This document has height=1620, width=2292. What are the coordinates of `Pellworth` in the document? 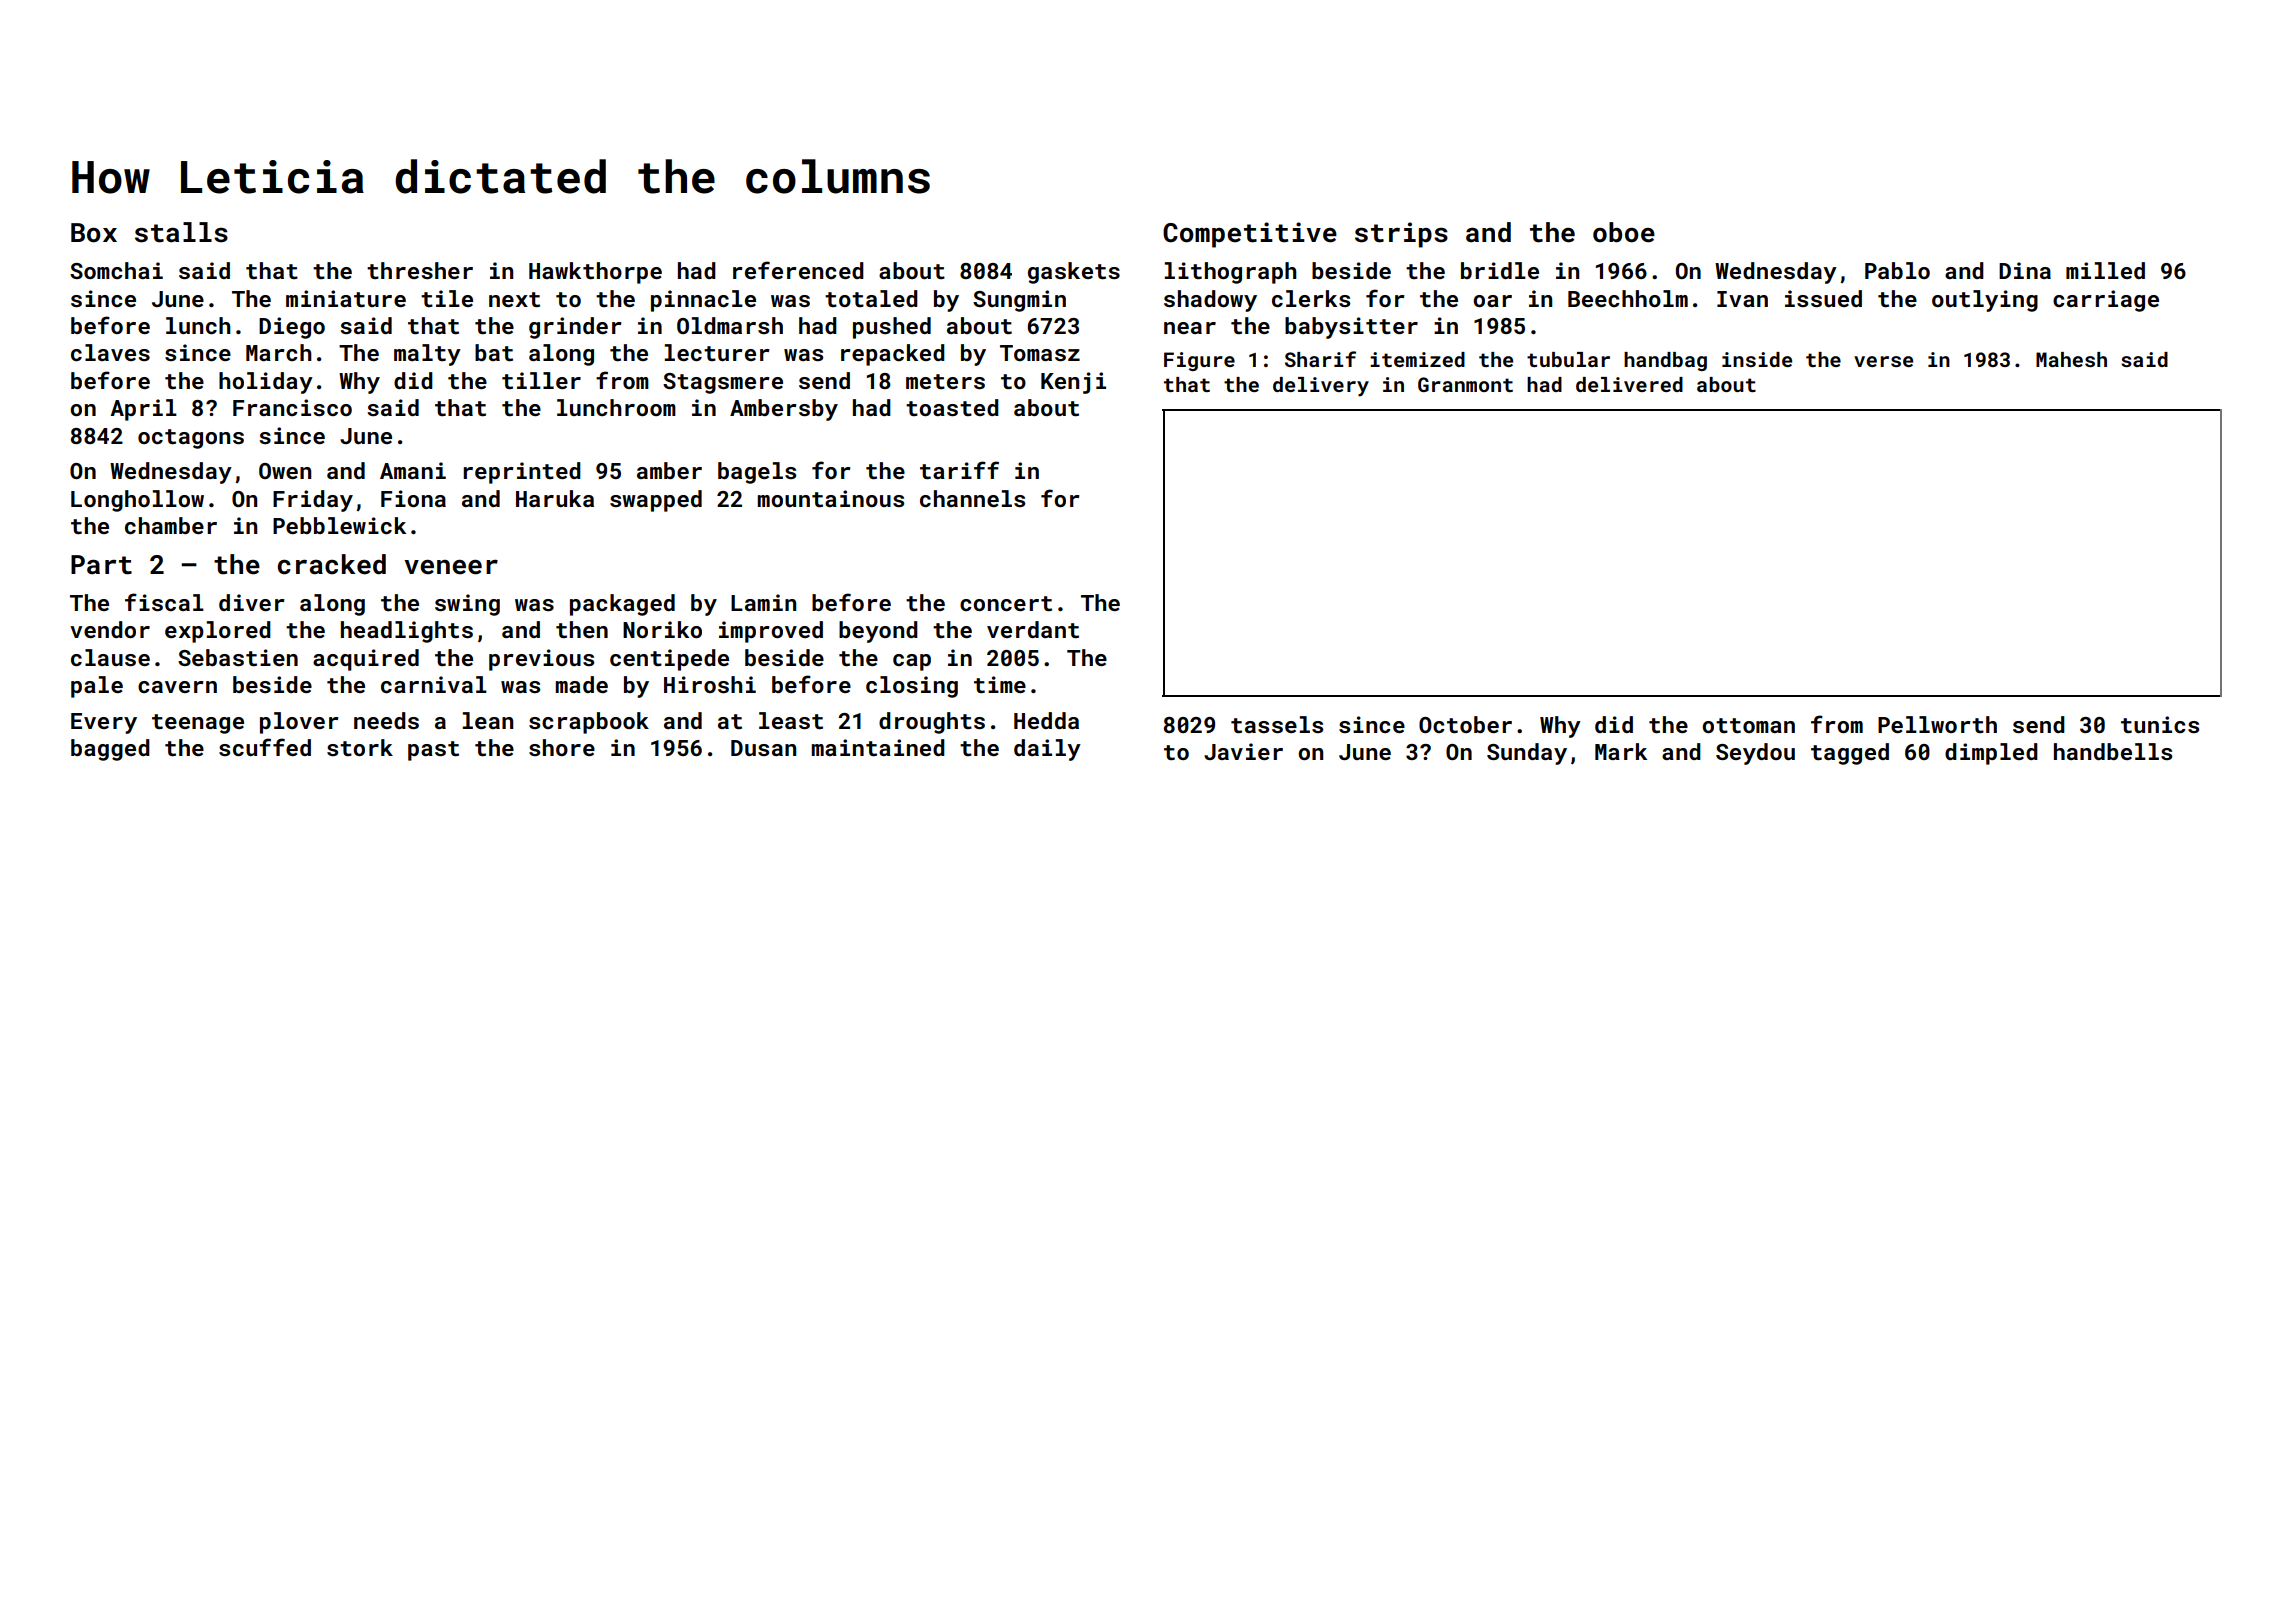 It's located at (1937, 724).
